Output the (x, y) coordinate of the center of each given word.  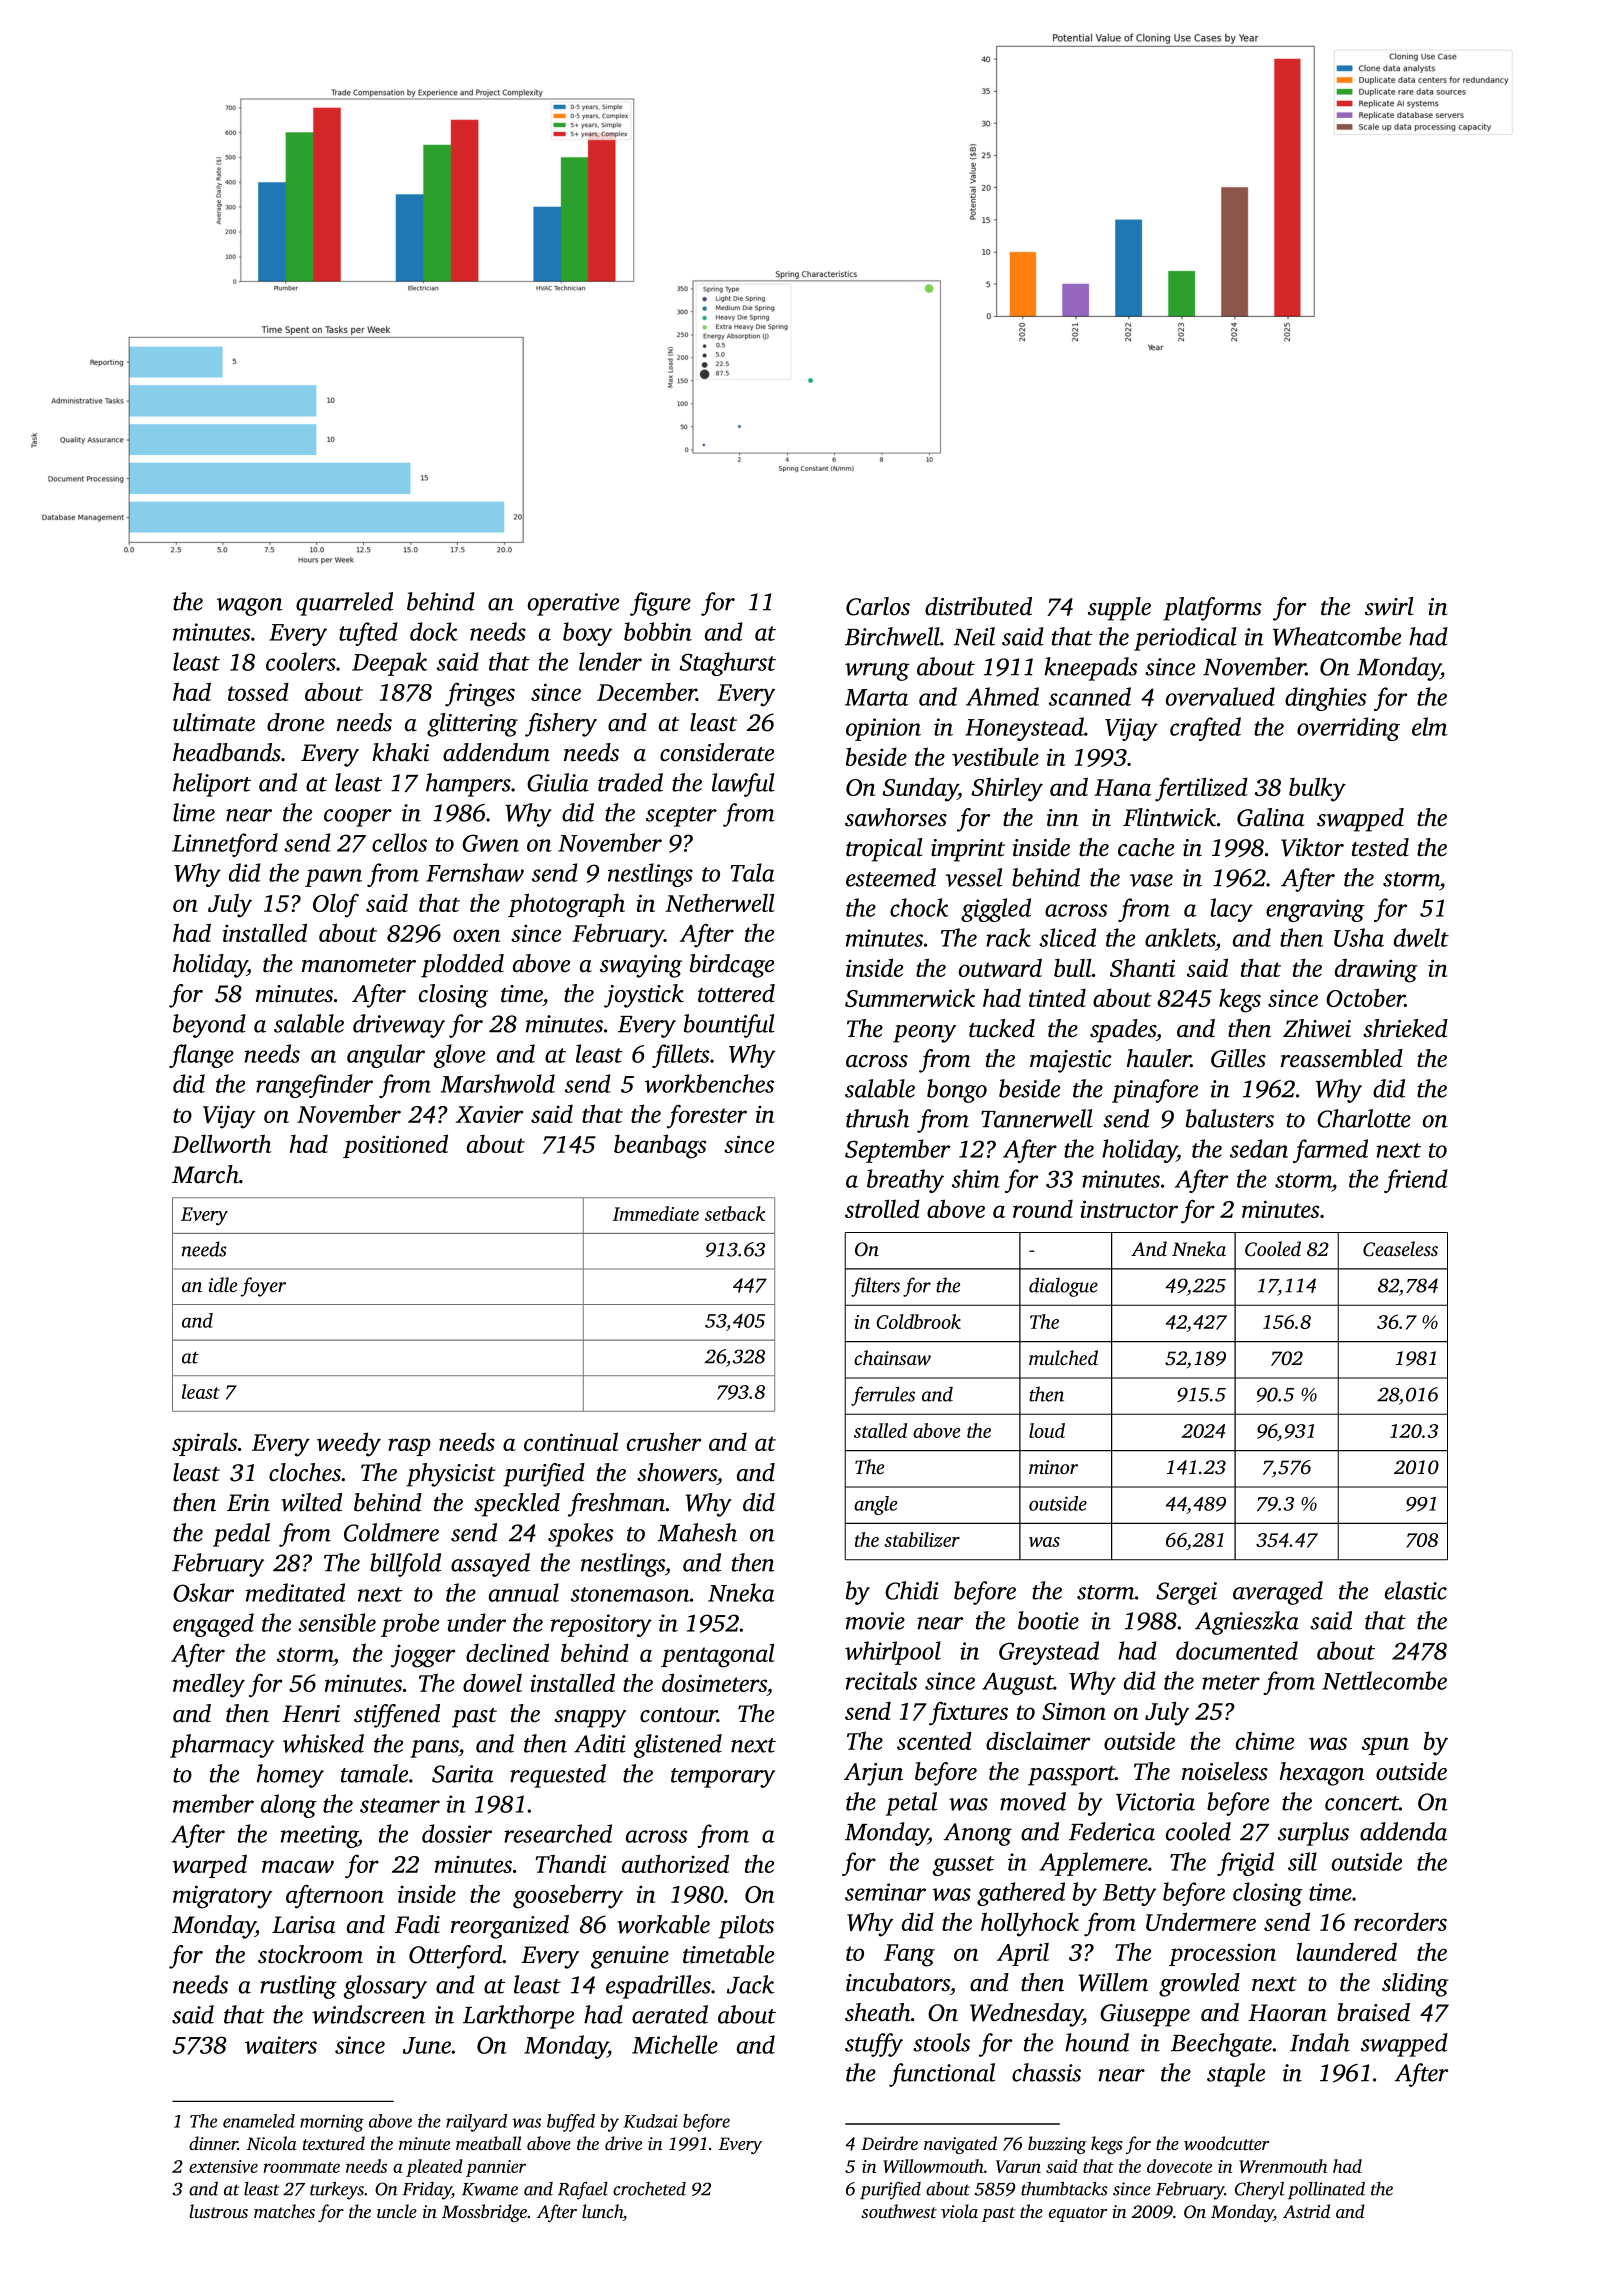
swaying (641, 966)
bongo (957, 1091)
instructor (1129, 1209)
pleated (434, 2168)
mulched (1063, 1357)
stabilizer (922, 1539)
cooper (358, 818)
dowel (492, 1682)
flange (201, 1056)
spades (1123, 1031)
